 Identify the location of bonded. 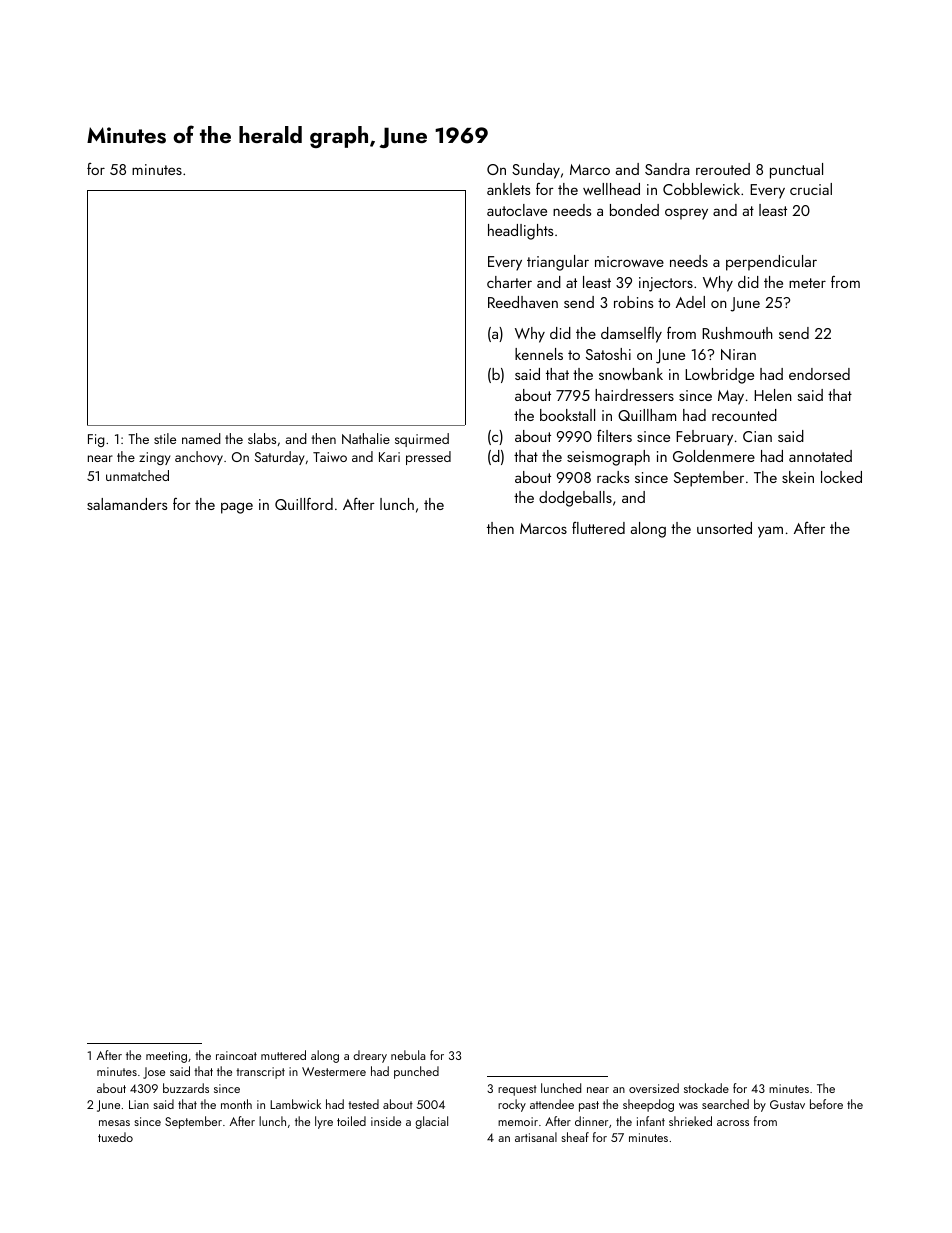
(634, 210).
